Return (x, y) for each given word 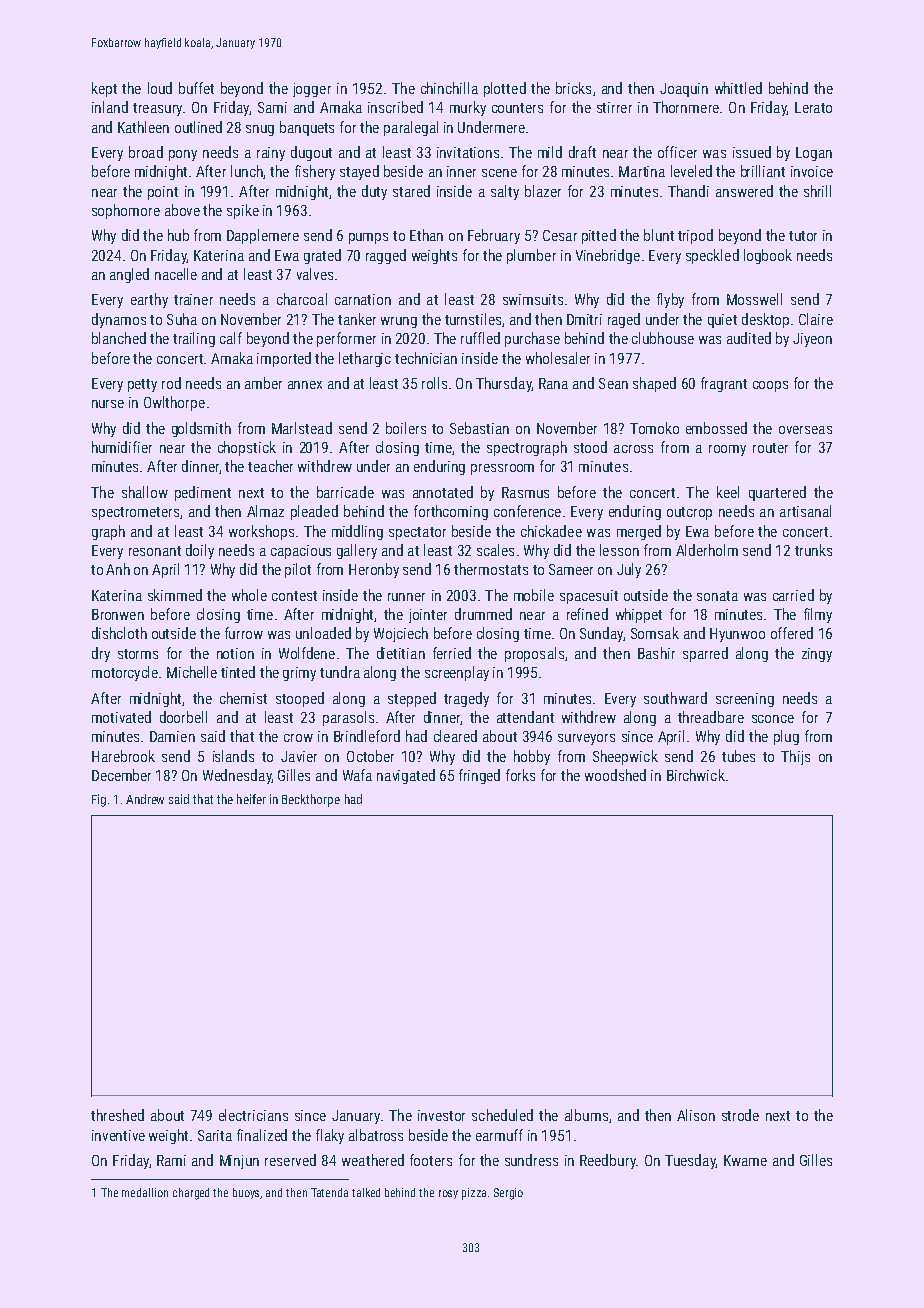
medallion (145, 1192)
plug (786, 737)
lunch (247, 171)
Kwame (745, 1160)
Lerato (813, 107)
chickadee (551, 531)
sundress (531, 1160)
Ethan (426, 235)
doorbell (183, 717)
